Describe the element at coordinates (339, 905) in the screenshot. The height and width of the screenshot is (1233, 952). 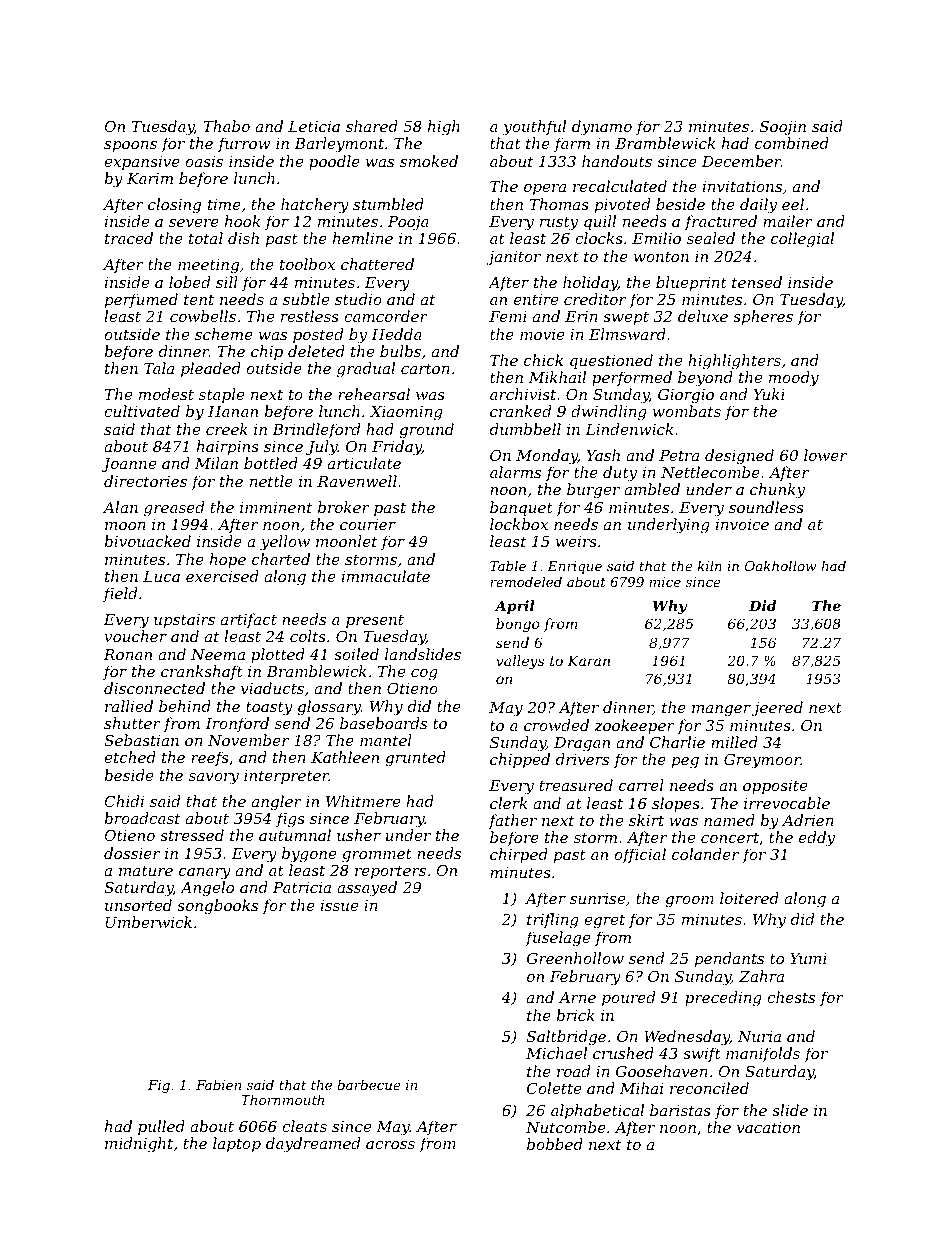
I see `issue` at that location.
